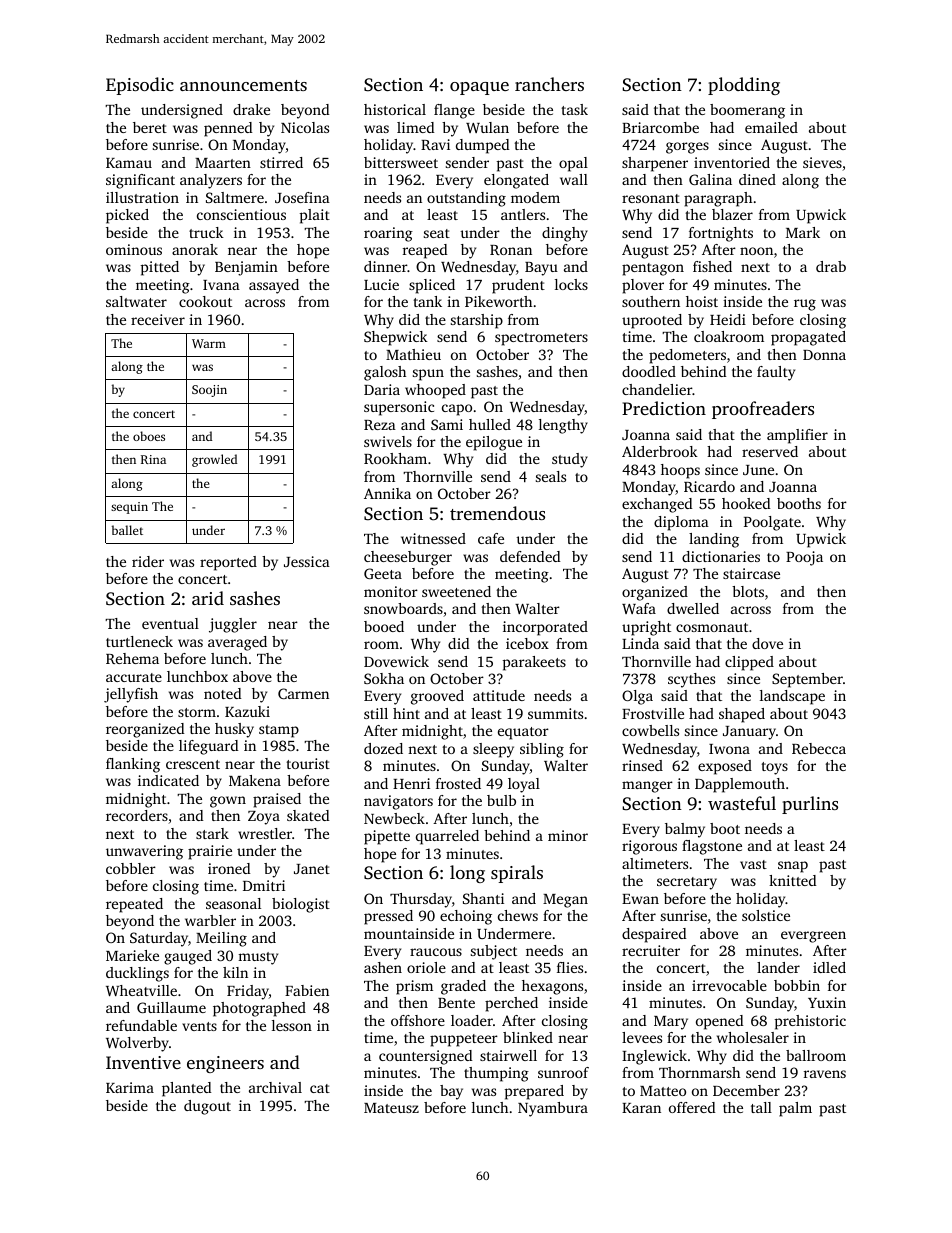 The image size is (952, 1233). I want to click on doodled, so click(649, 371).
